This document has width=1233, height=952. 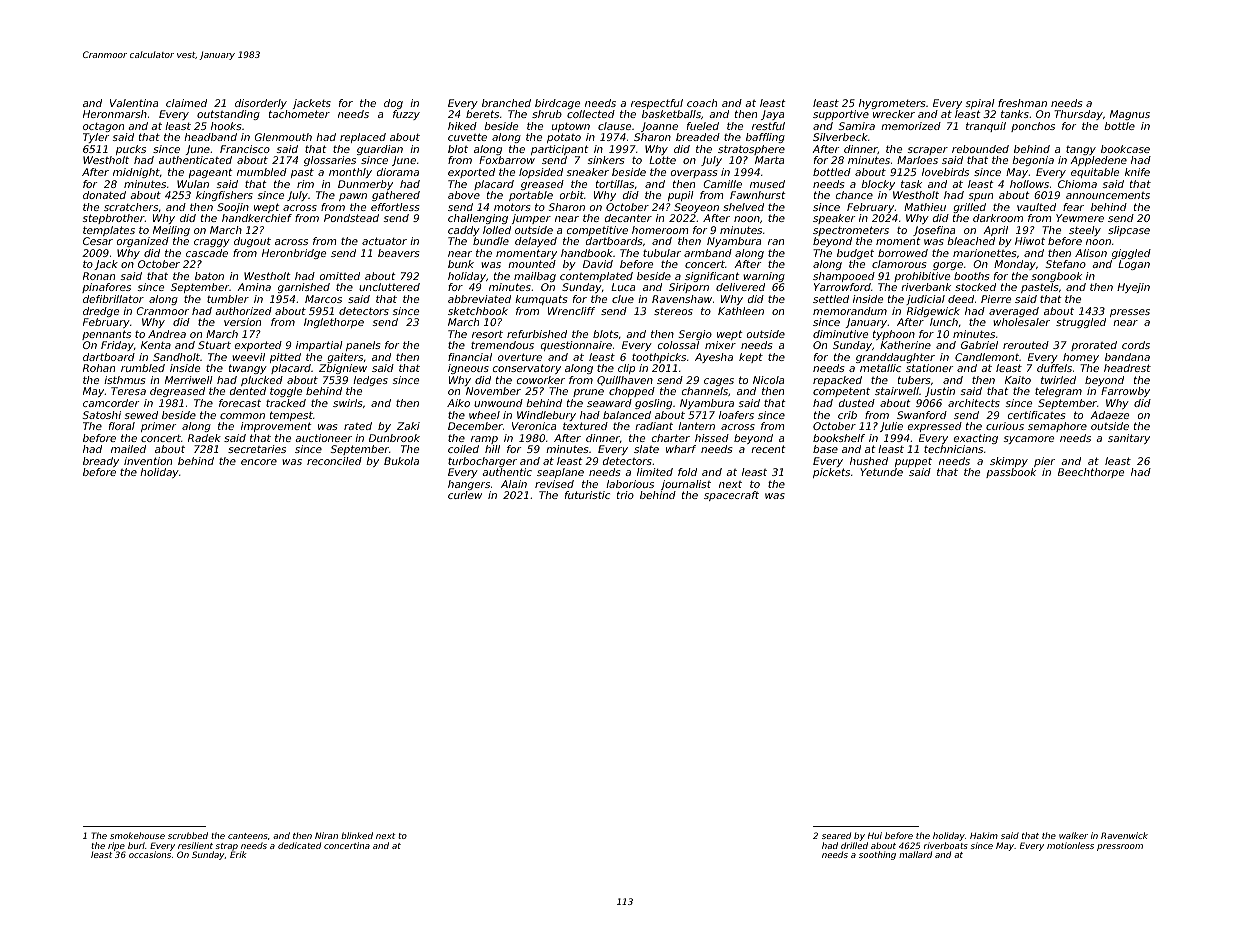 I want to click on soothing, so click(x=877, y=855).
